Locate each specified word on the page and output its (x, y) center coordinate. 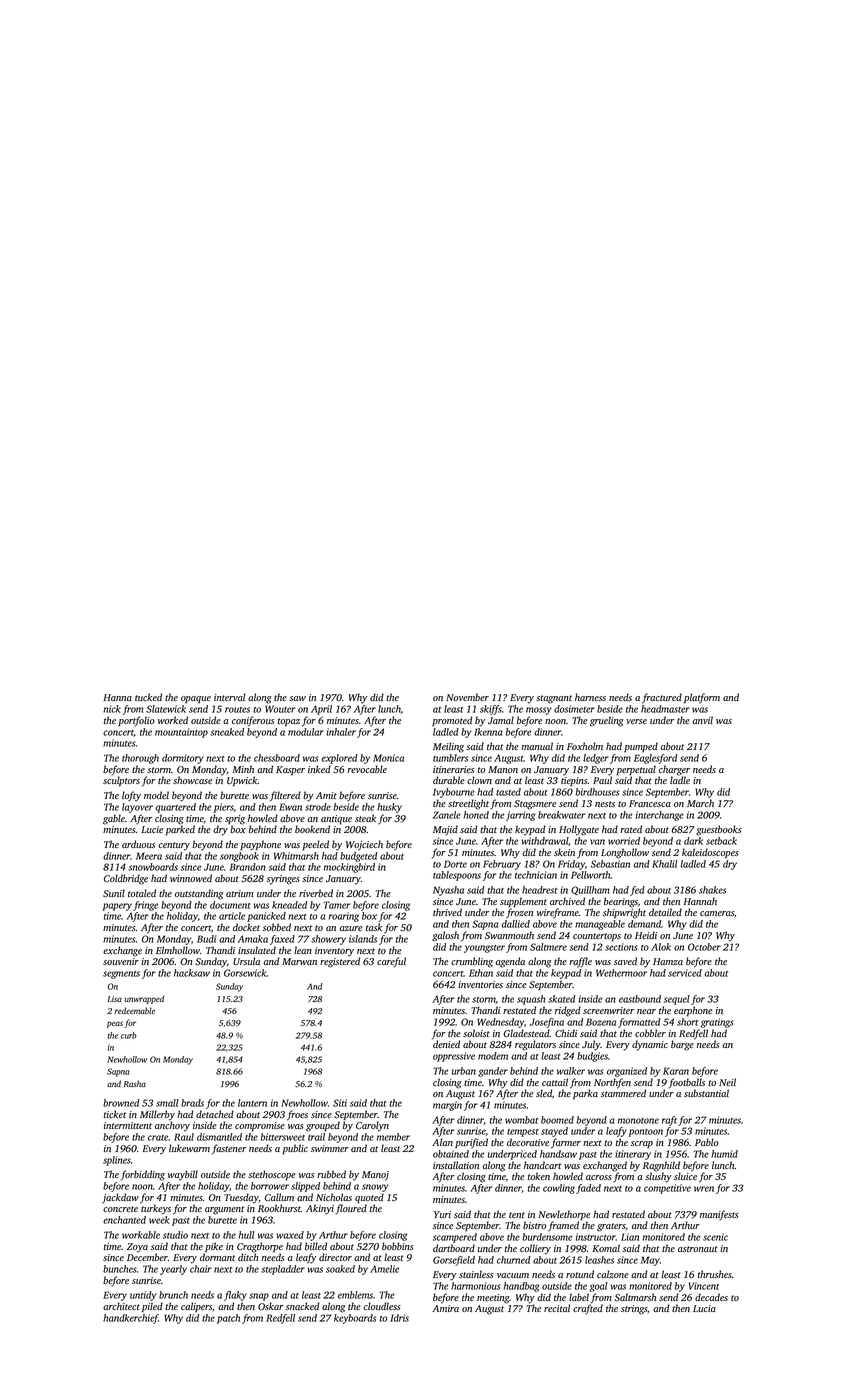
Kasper (290, 770)
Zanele (447, 815)
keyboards (355, 1319)
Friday (571, 865)
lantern (252, 1103)
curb (129, 1035)
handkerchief (130, 1319)
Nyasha (448, 891)
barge (682, 1045)
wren (704, 1189)
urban (464, 1071)
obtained (451, 1154)
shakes (712, 890)
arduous (138, 844)
